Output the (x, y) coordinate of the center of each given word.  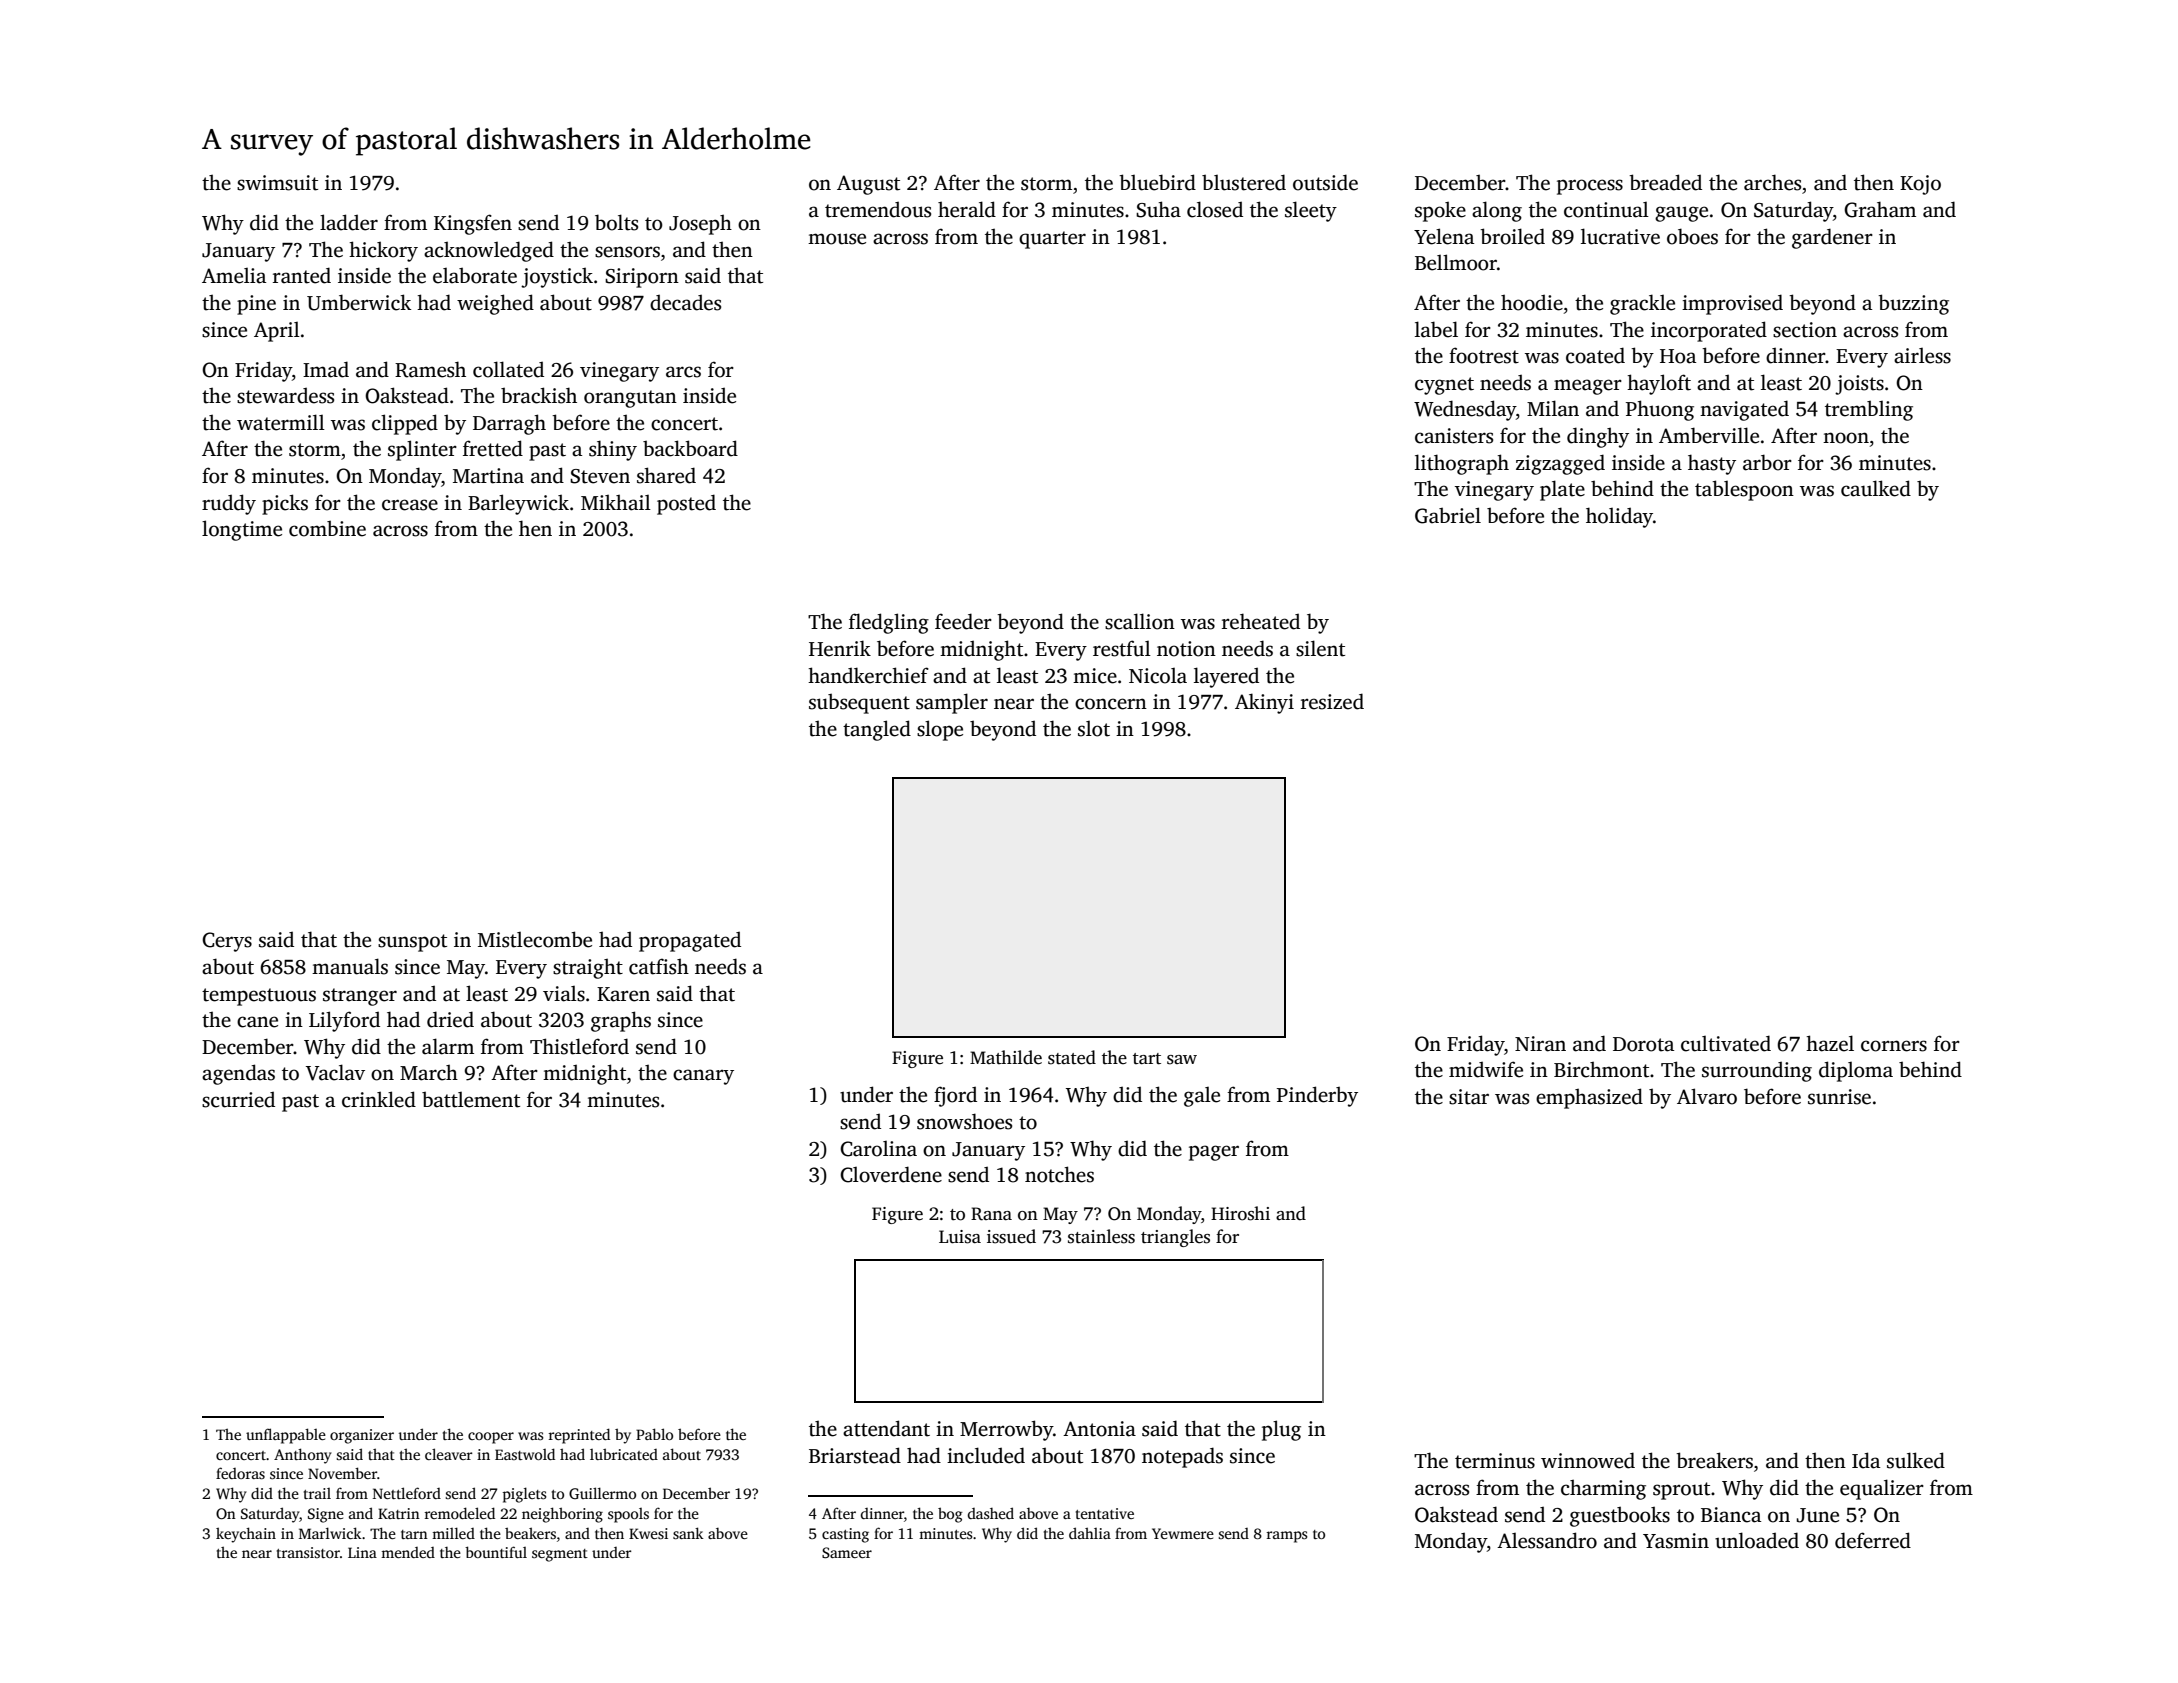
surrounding (1757, 1071)
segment (560, 1555)
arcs (683, 372)
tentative (1105, 1513)
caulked (1876, 488)
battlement (471, 1099)
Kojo (1920, 185)
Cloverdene (891, 1174)
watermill (281, 422)
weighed (495, 304)
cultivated (1726, 1043)
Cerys (227, 942)
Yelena (1444, 236)
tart (1147, 1059)
